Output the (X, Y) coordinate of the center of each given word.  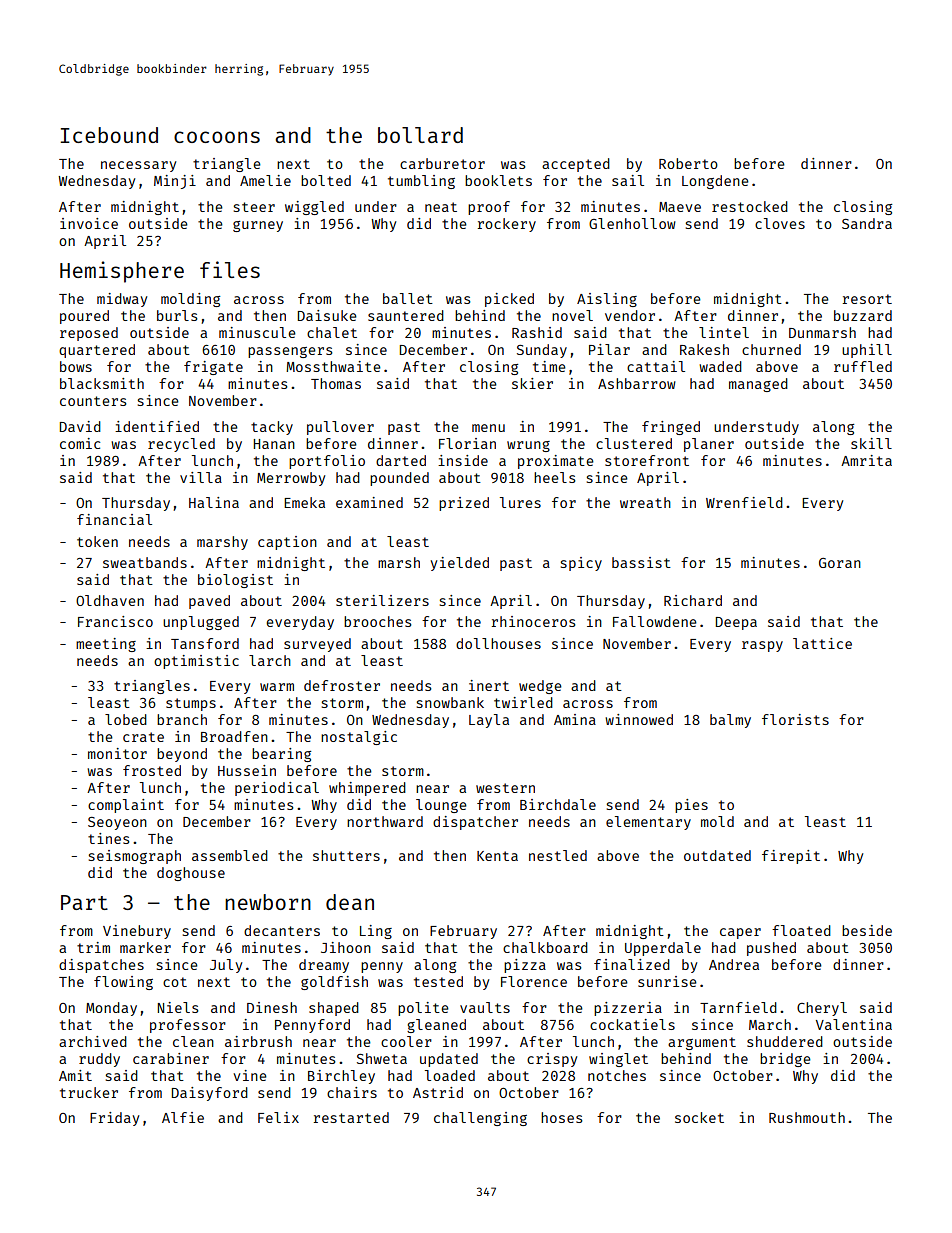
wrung (528, 446)
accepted (576, 165)
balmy (730, 721)
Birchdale (558, 804)
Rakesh (704, 349)
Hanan (274, 444)
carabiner (171, 1058)
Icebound (109, 135)
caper (740, 933)
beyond (182, 755)
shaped (334, 1009)
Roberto (688, 163)
